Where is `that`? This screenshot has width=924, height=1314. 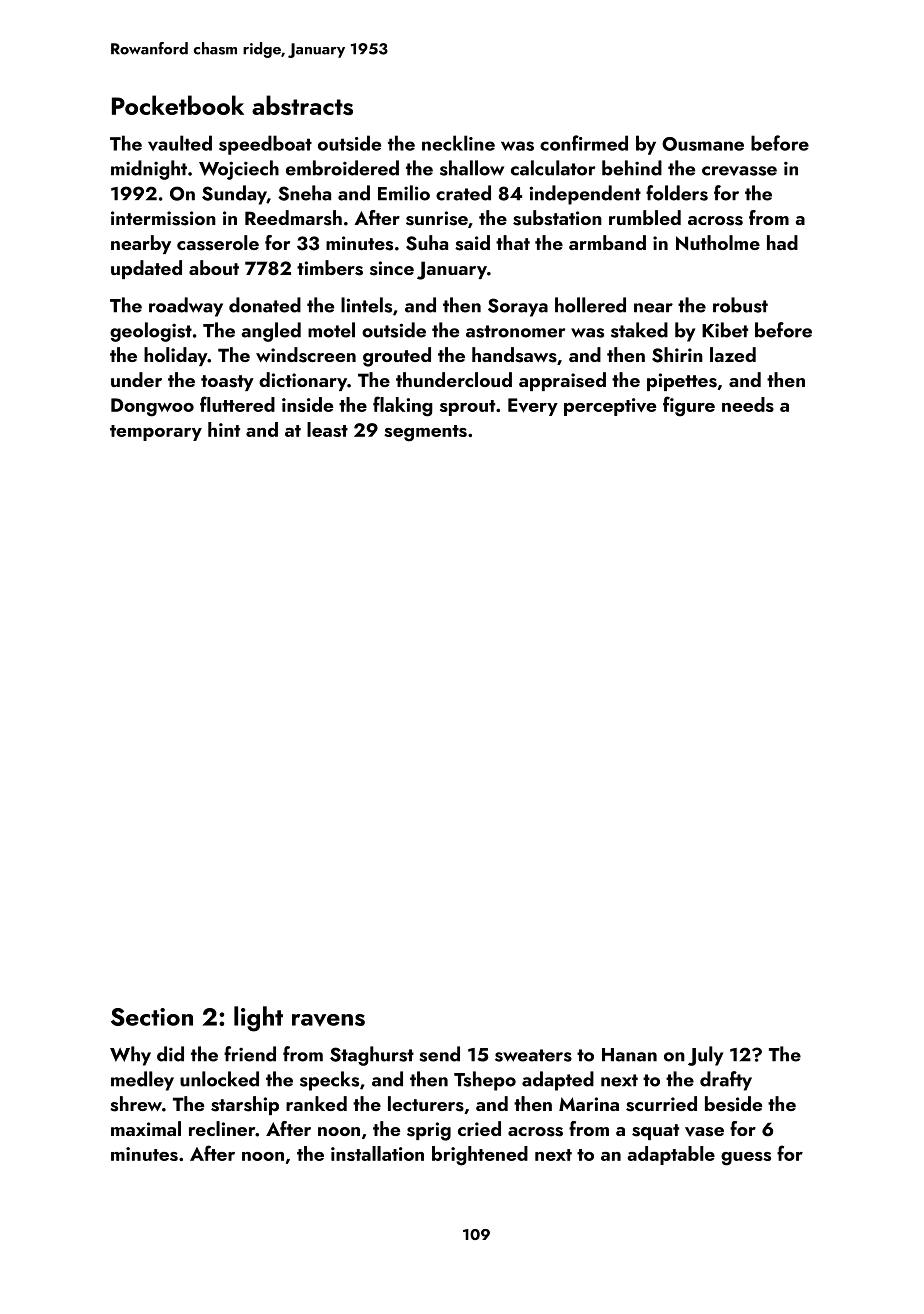 that is located at coordinates (513, 242).
